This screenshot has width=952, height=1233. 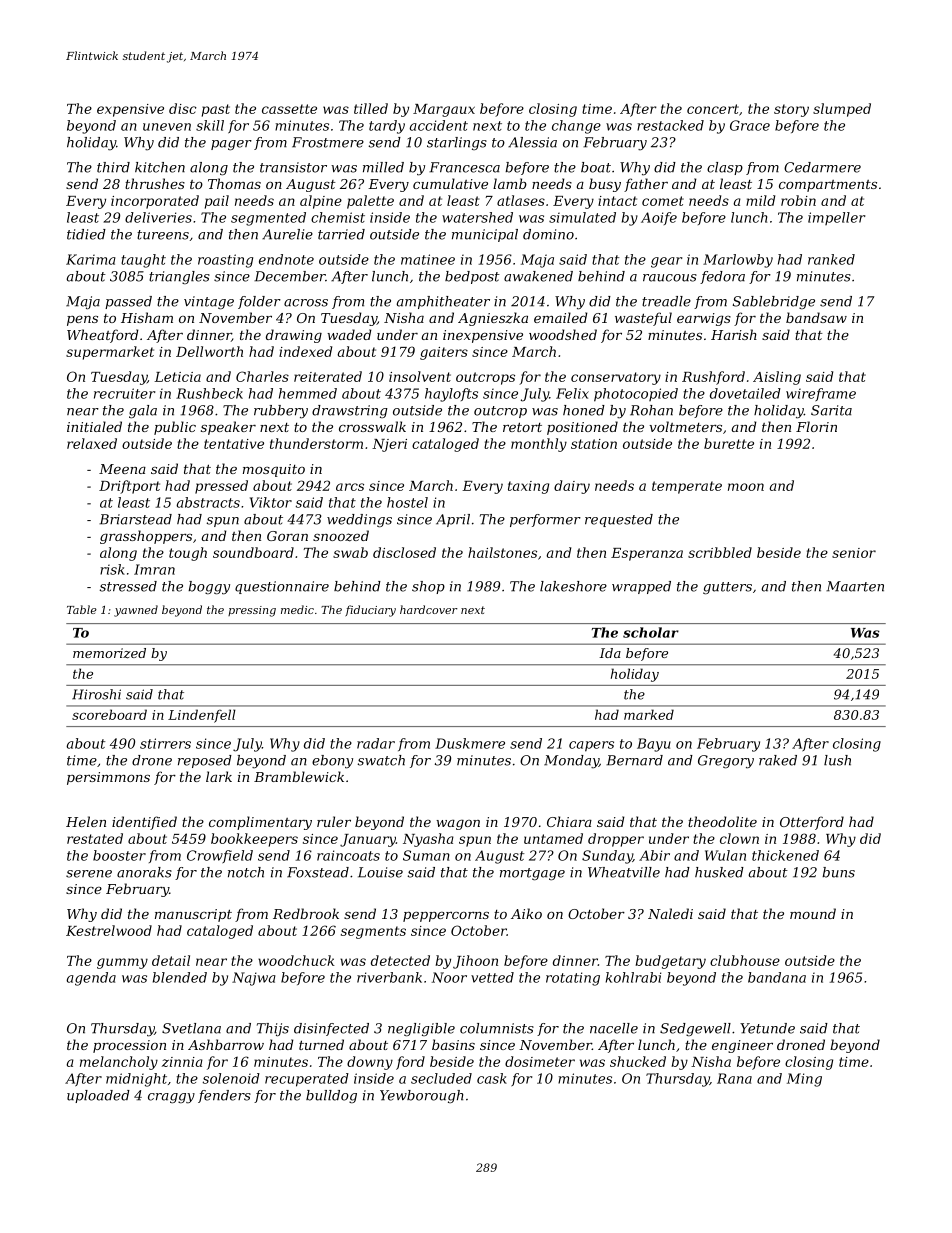 I want to click on memorized, so click(x=109, y=653).
